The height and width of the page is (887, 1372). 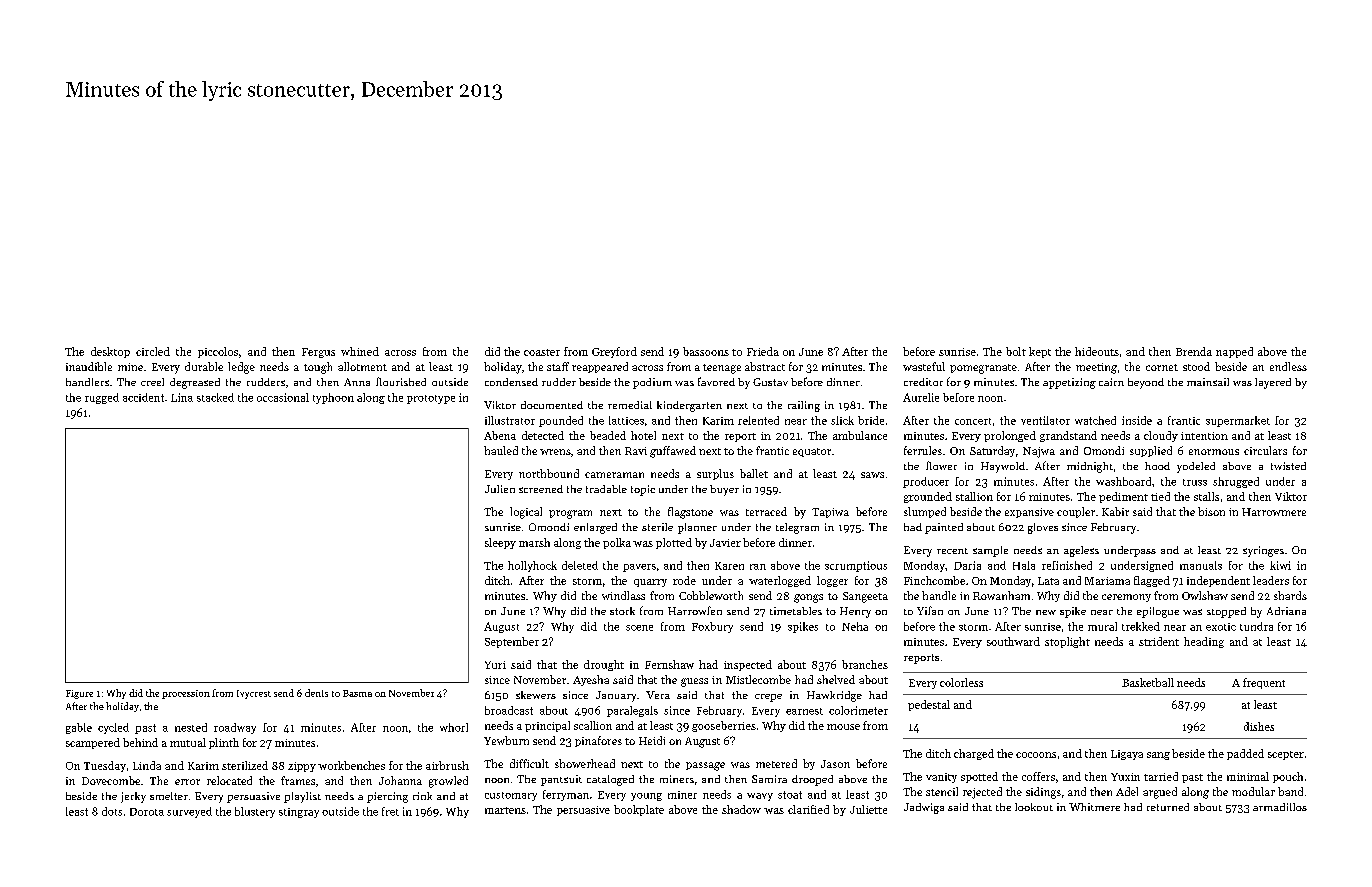 I want to click on Basma, so click(x=357, y=693).
